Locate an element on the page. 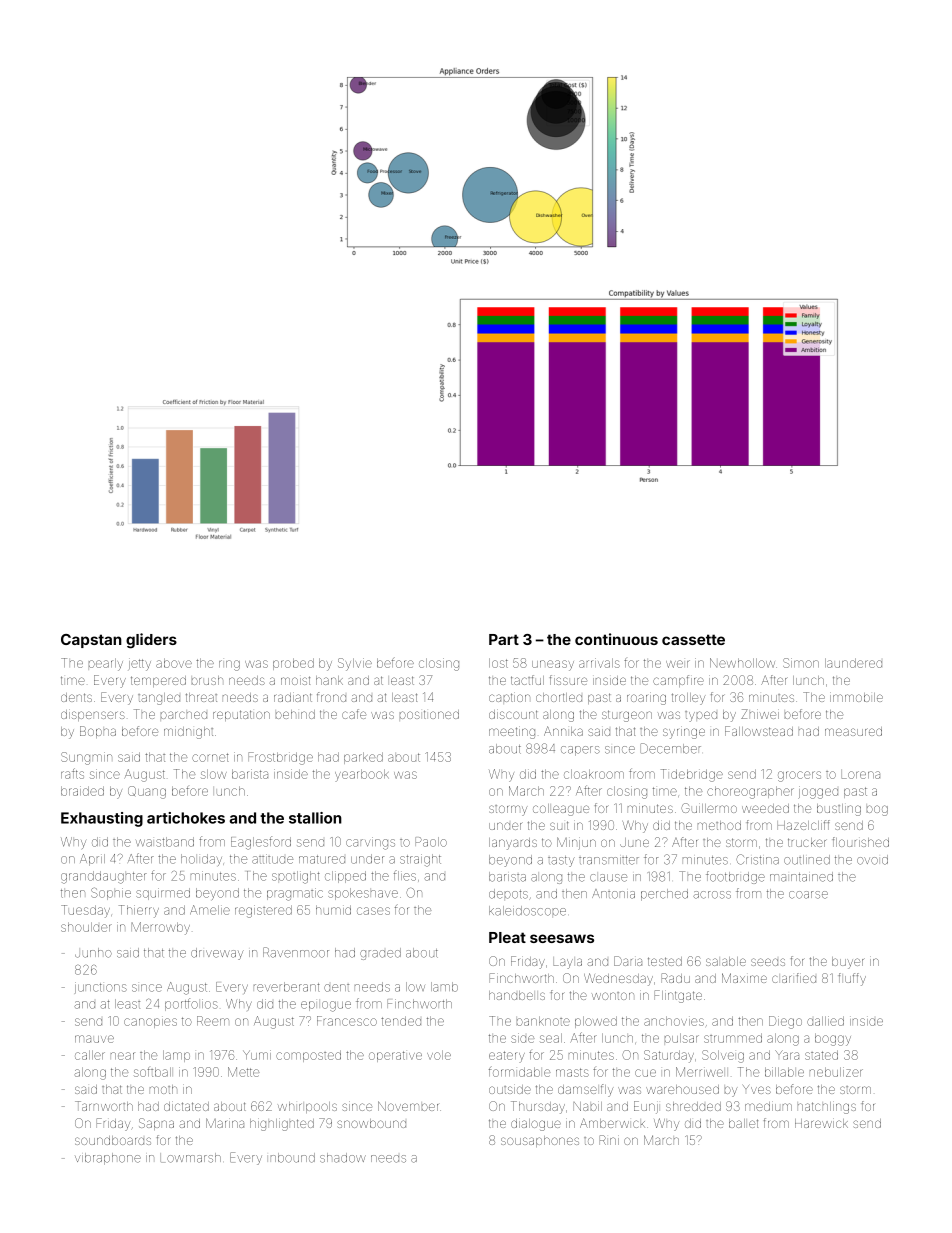  reputation is located at coordinates (241, 715).
